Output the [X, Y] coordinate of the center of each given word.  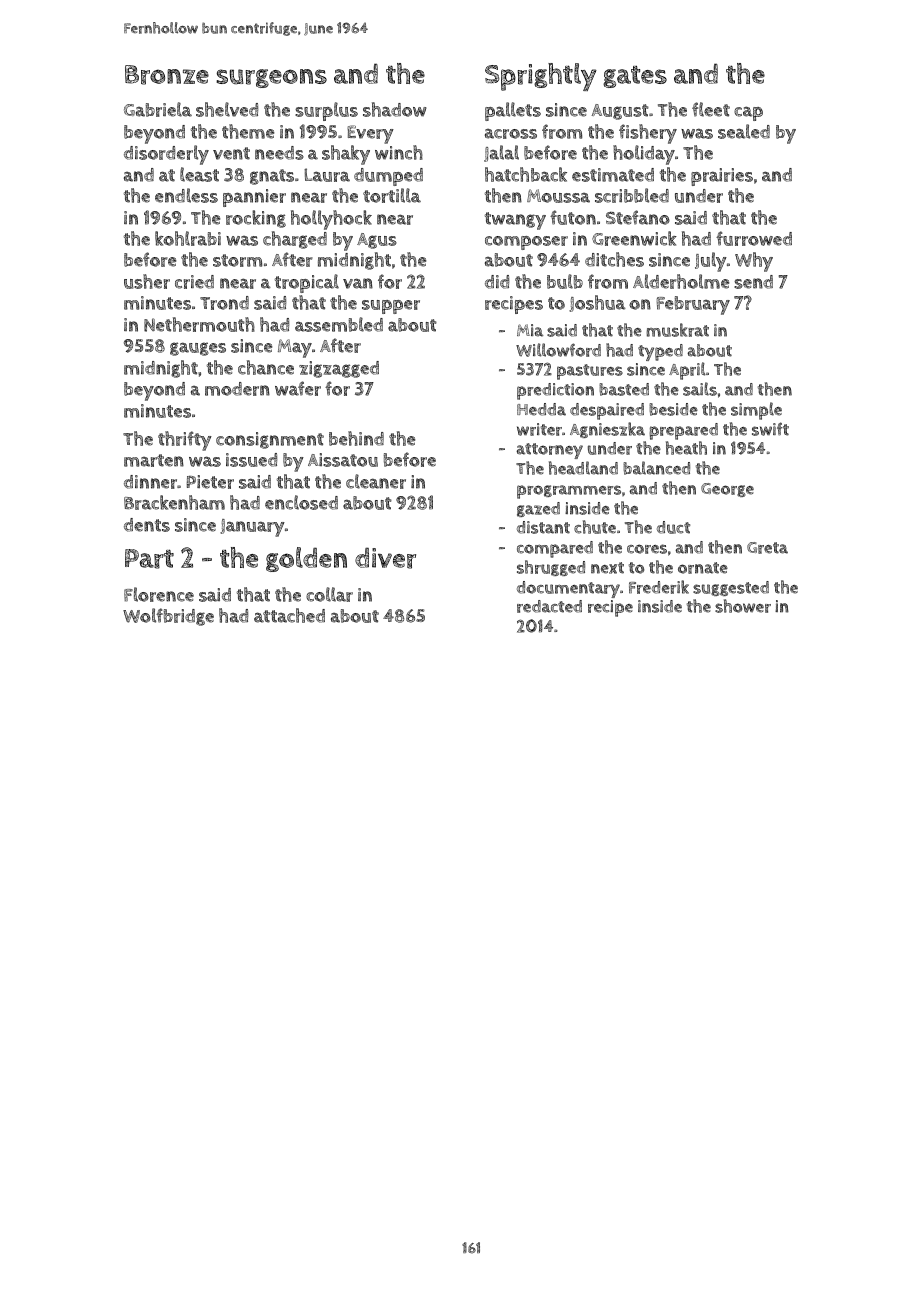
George [727, 490]
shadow [395, 109]
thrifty [185, 441]
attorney [549, 451]
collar [329, 594]
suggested [731, 588]
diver [385, 558]
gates [635, 77]
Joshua [597, 303]
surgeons [271, 78]
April [687, 371]
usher [147, 281]
